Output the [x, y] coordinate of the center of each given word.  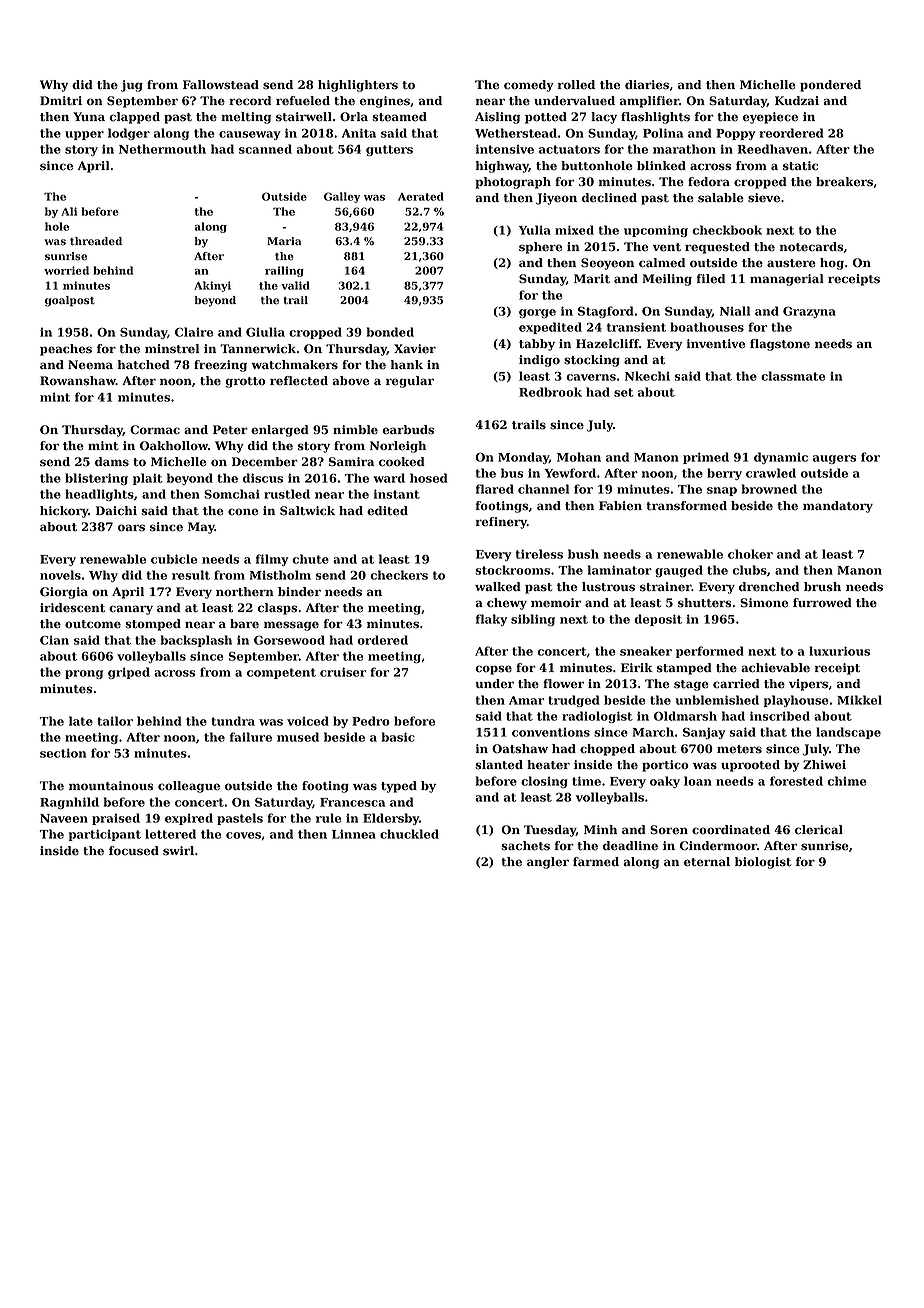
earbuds [408, 430]
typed [399, 787]
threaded [96, 241]
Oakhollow [174, 446]
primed [706, 458]
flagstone [780, 345]
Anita [359, 133]
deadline [630, 846]
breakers [844, 182]
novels [60, 575]
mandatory [838, 507]
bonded [390, 332]
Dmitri [61, 100]
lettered [170, 834]
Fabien [620, 506]
